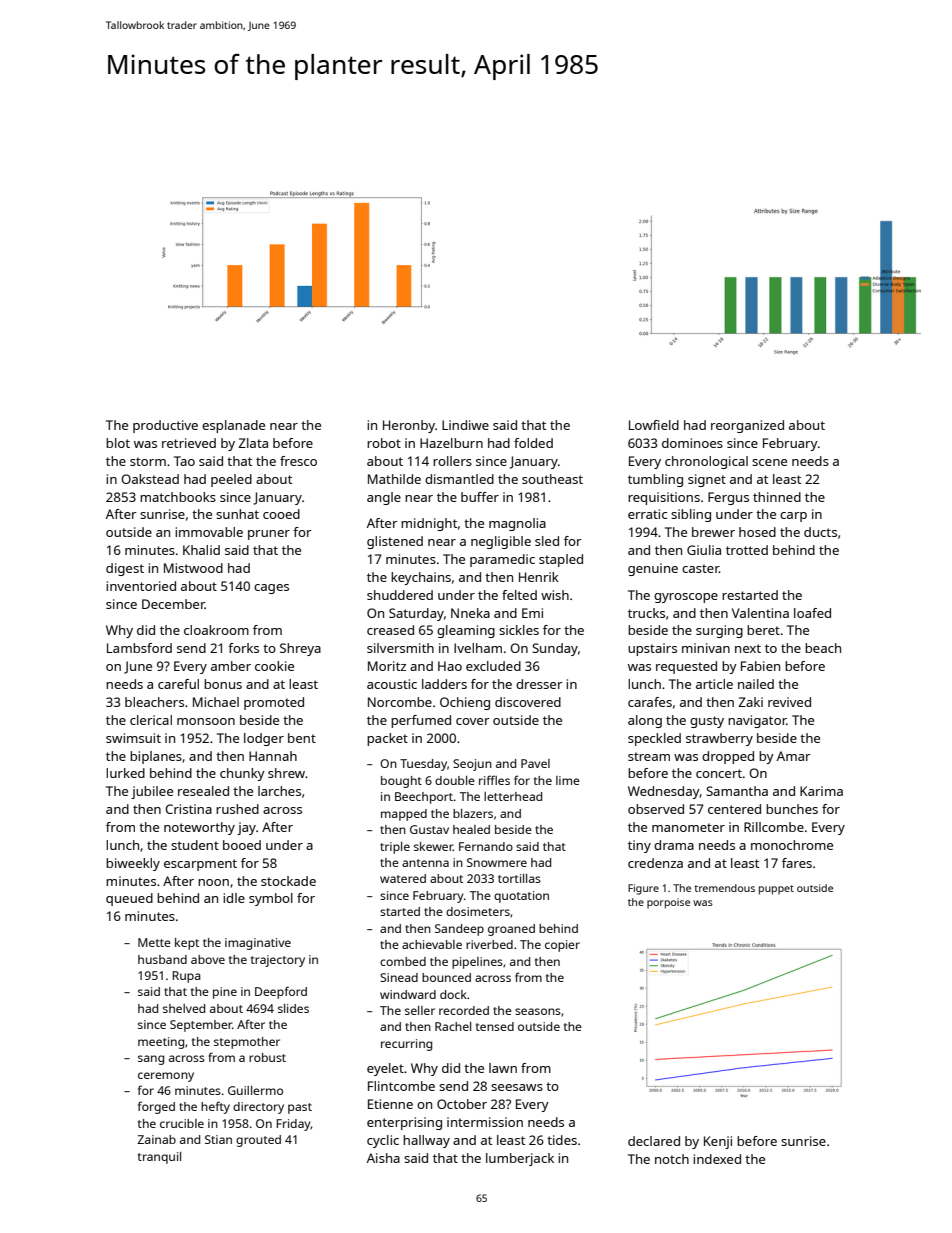 This image has width=952, height=1233. Describe the element at coordinates (728, 498) in the image. I see `Fergus` at that location.
